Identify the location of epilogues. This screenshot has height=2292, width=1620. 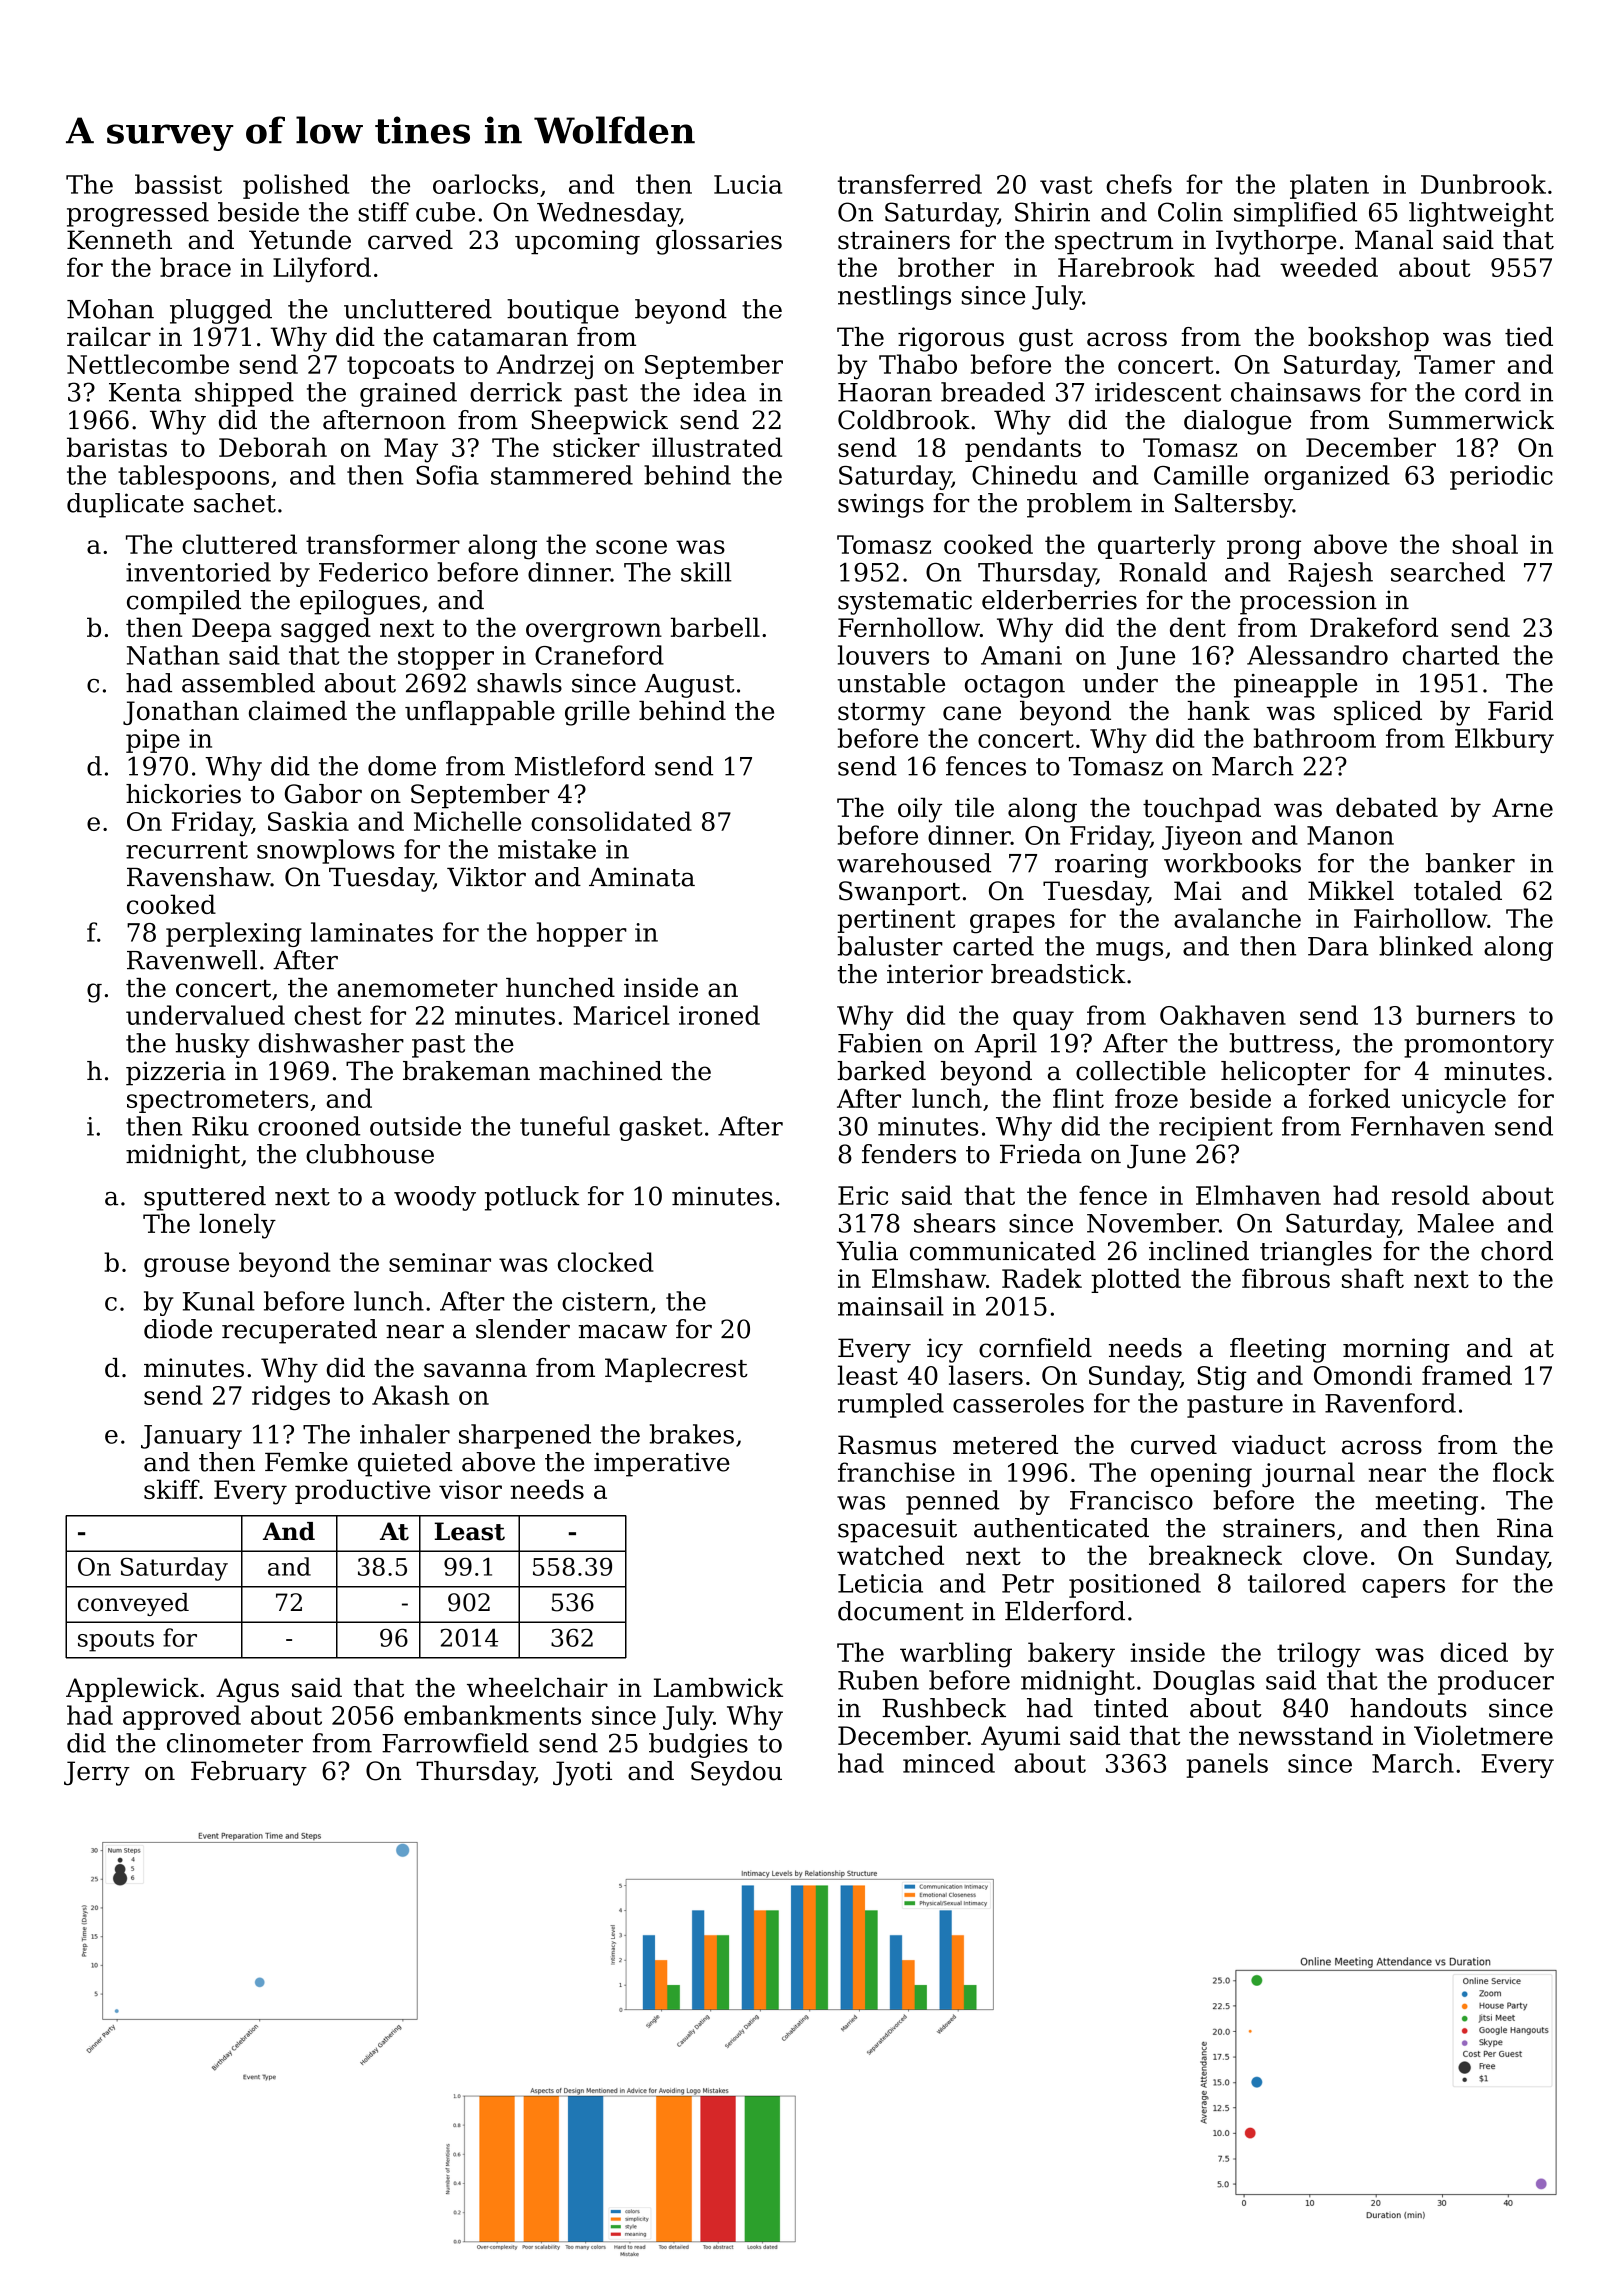
(360, 602).
